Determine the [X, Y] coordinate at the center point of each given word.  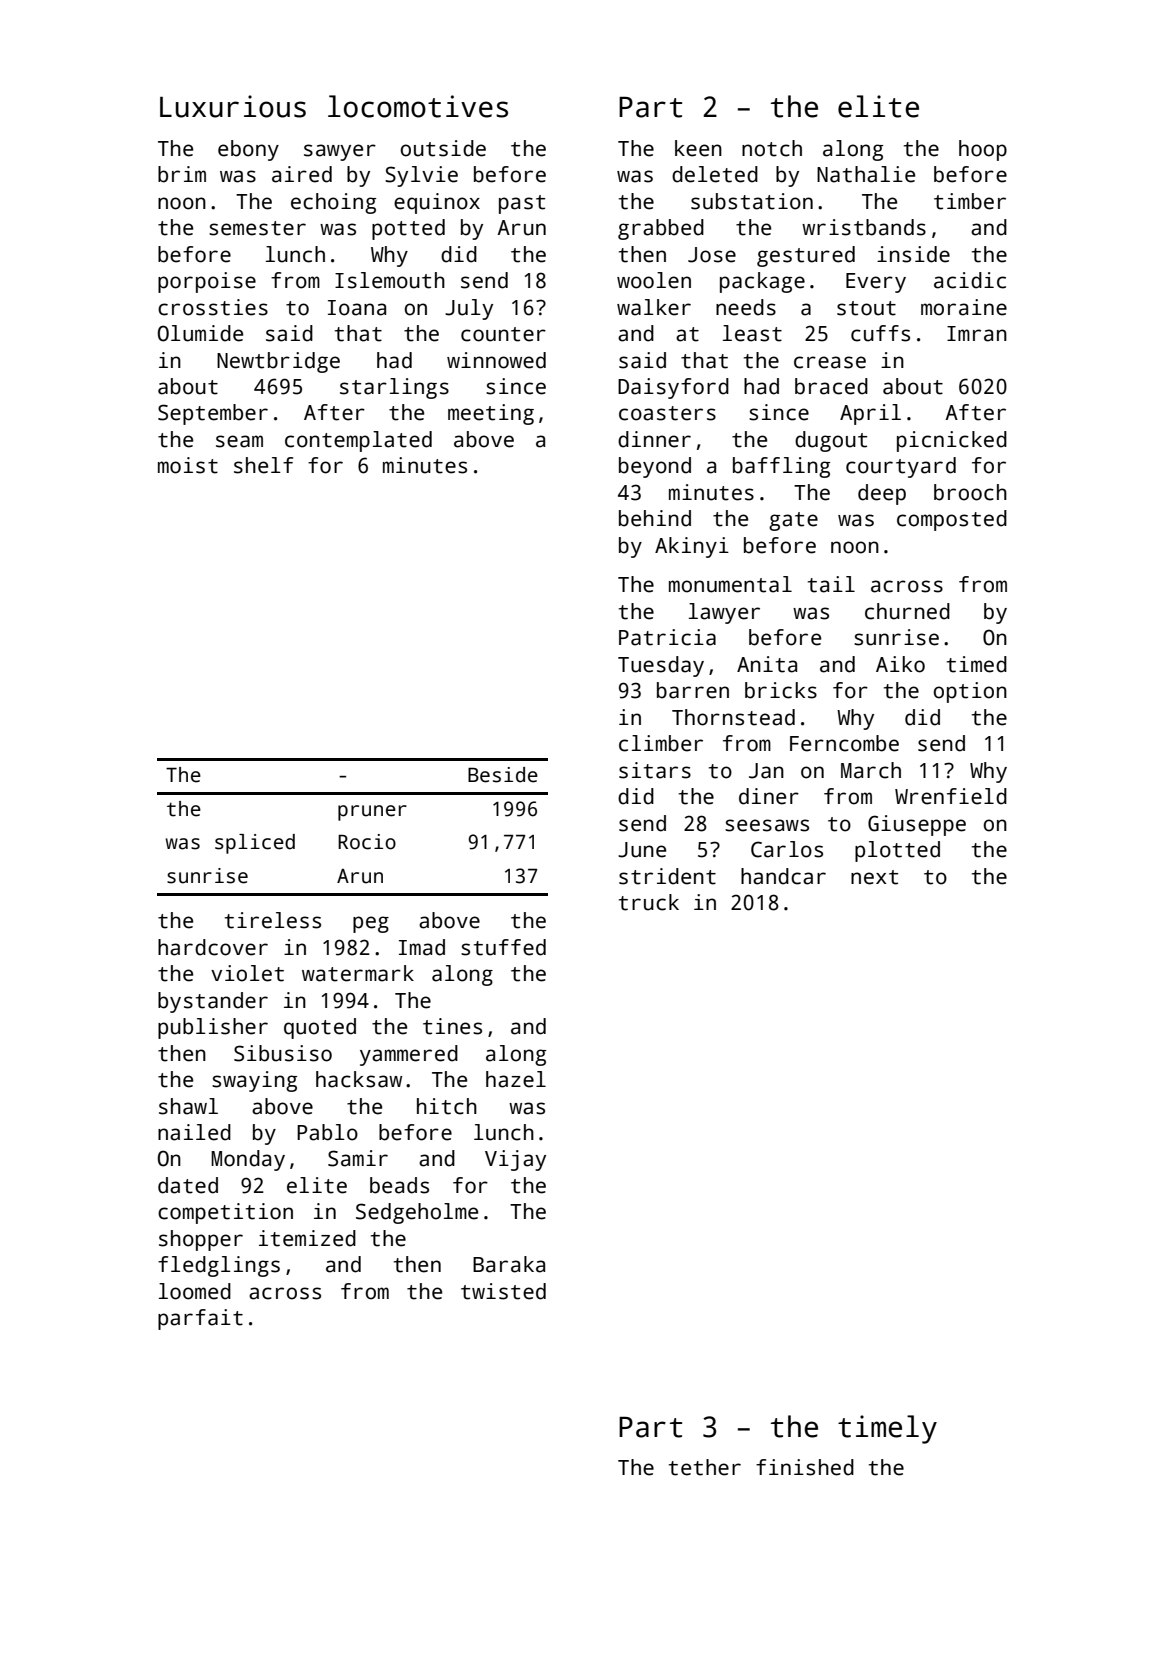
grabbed [661, 229]
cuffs [880, 333]
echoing [333, 203]
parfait [200, 1319]
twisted [503, 1291]
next [874, 877]
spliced [255, 844]
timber [970, 201]
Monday [248, 1160]
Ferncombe [844, 743]
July [469, 309]
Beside [503, 775]
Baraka [509, 1264]
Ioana [357, 308]
